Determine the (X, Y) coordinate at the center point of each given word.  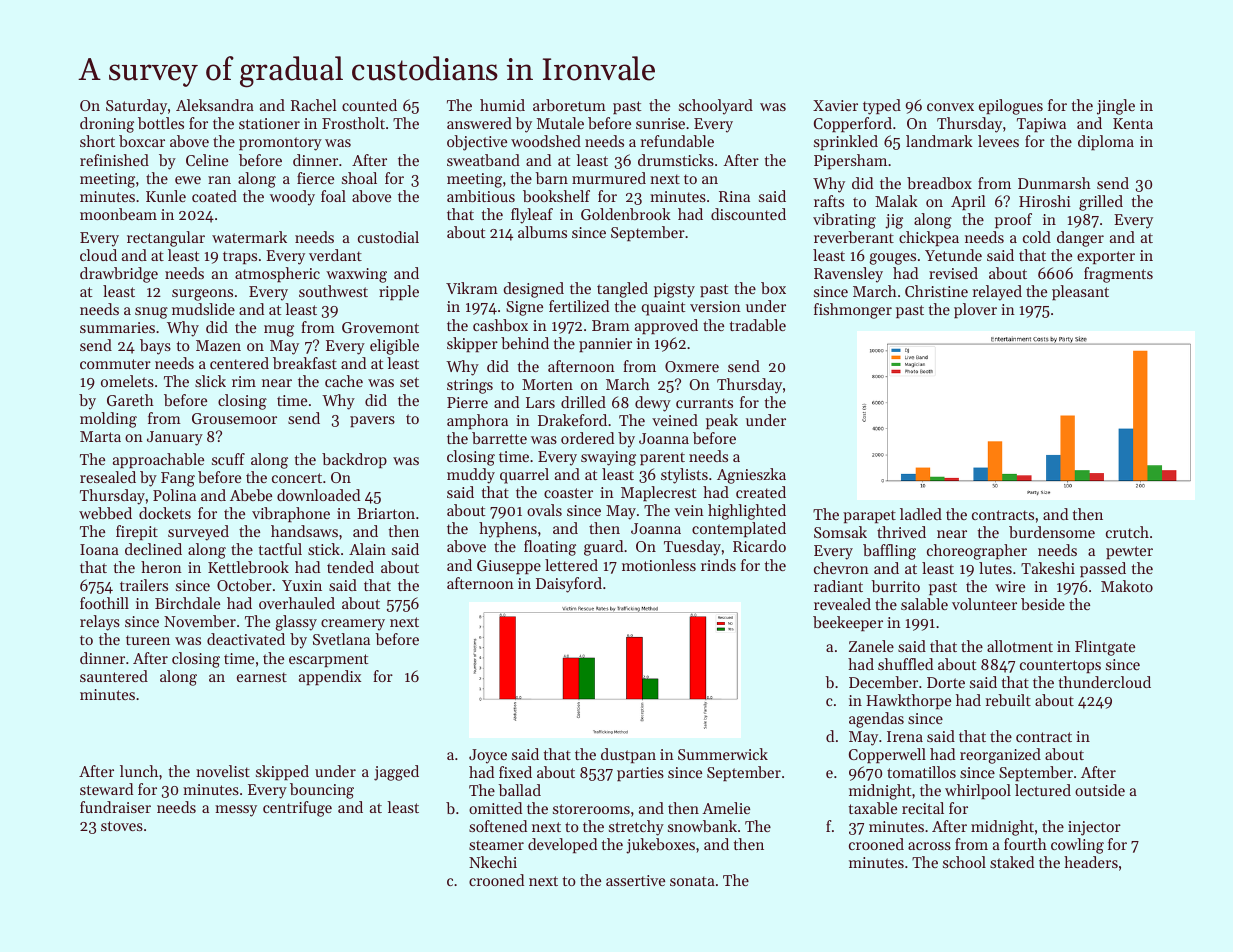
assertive (635, 880)
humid (502, 105)
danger (1080, 239)
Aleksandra (215, 105)
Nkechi (493, 862)
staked (1012, 862)
